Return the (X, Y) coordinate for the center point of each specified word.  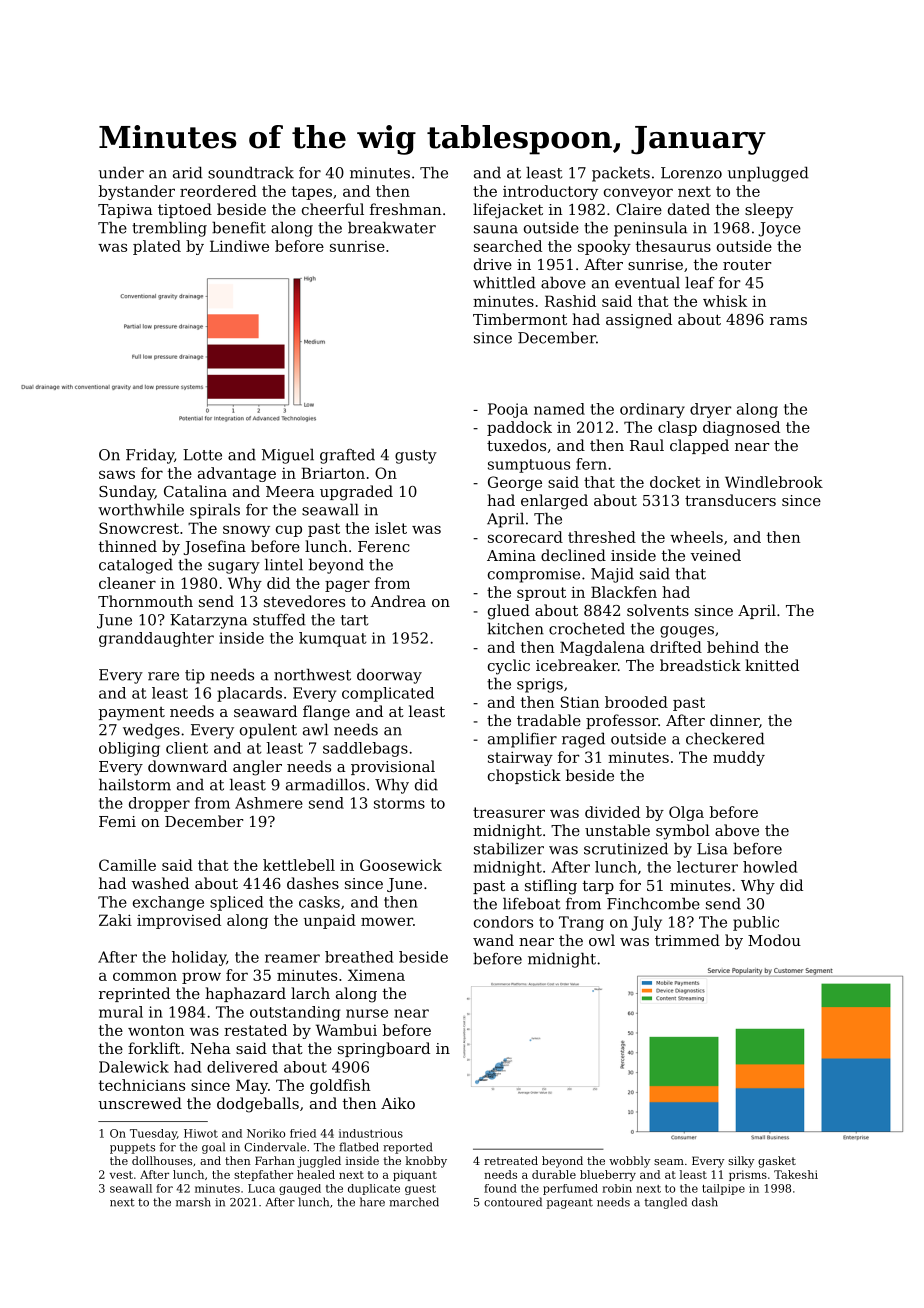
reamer (292, 958)
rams (788, 321)
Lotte (202, 455)
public (756, 923)
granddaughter (156, 639)
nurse (367, 1013)
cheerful (333, 209)
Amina (511, 555)
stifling (551, 887)
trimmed (687, 940)
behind (733, 647)
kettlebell (299, 865)
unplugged (768, 174)
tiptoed (185, 210)
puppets (132, 1149)
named (559, 409)
